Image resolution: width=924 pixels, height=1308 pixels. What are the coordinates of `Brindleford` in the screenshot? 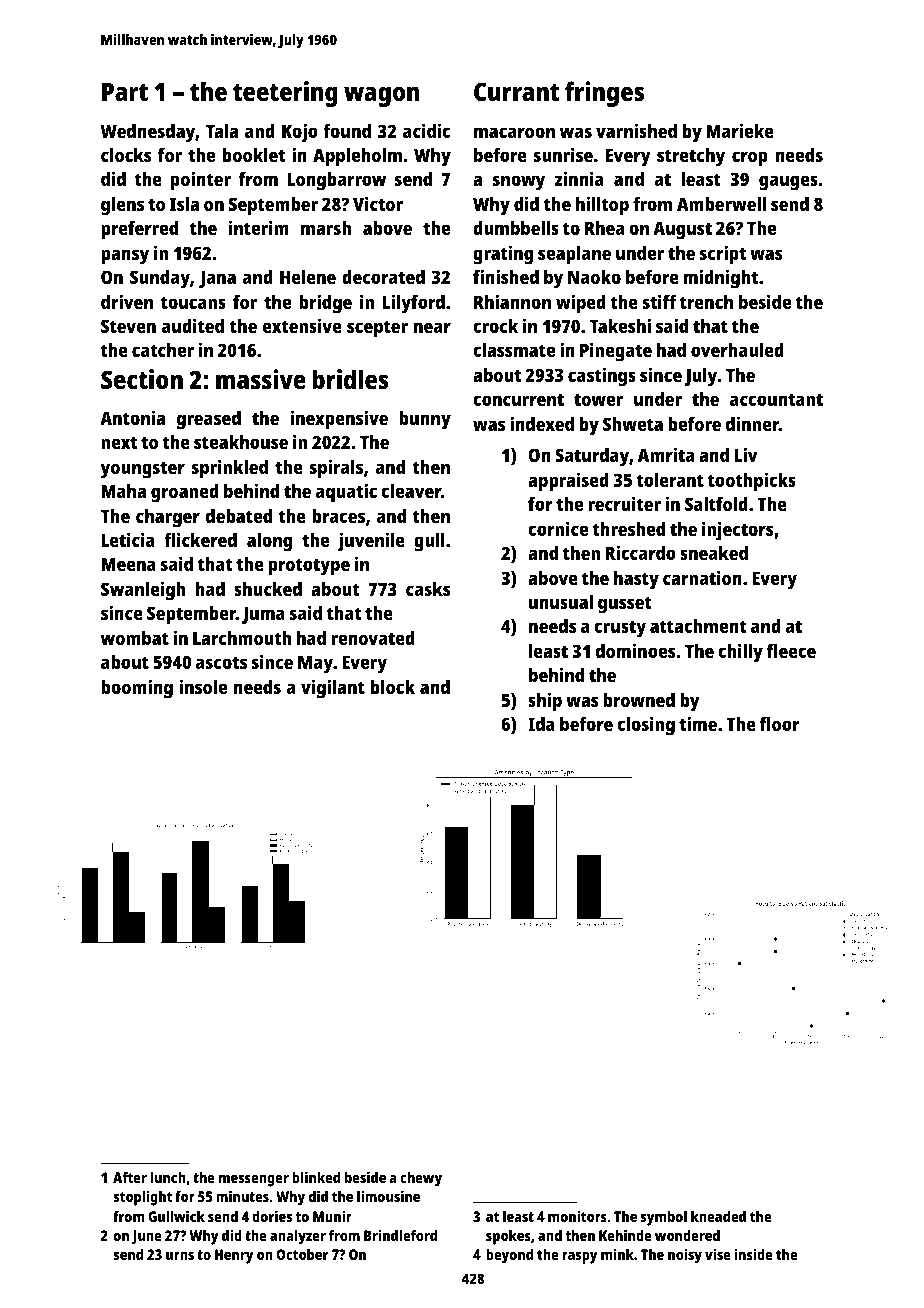 It's located at (400, 1235).
